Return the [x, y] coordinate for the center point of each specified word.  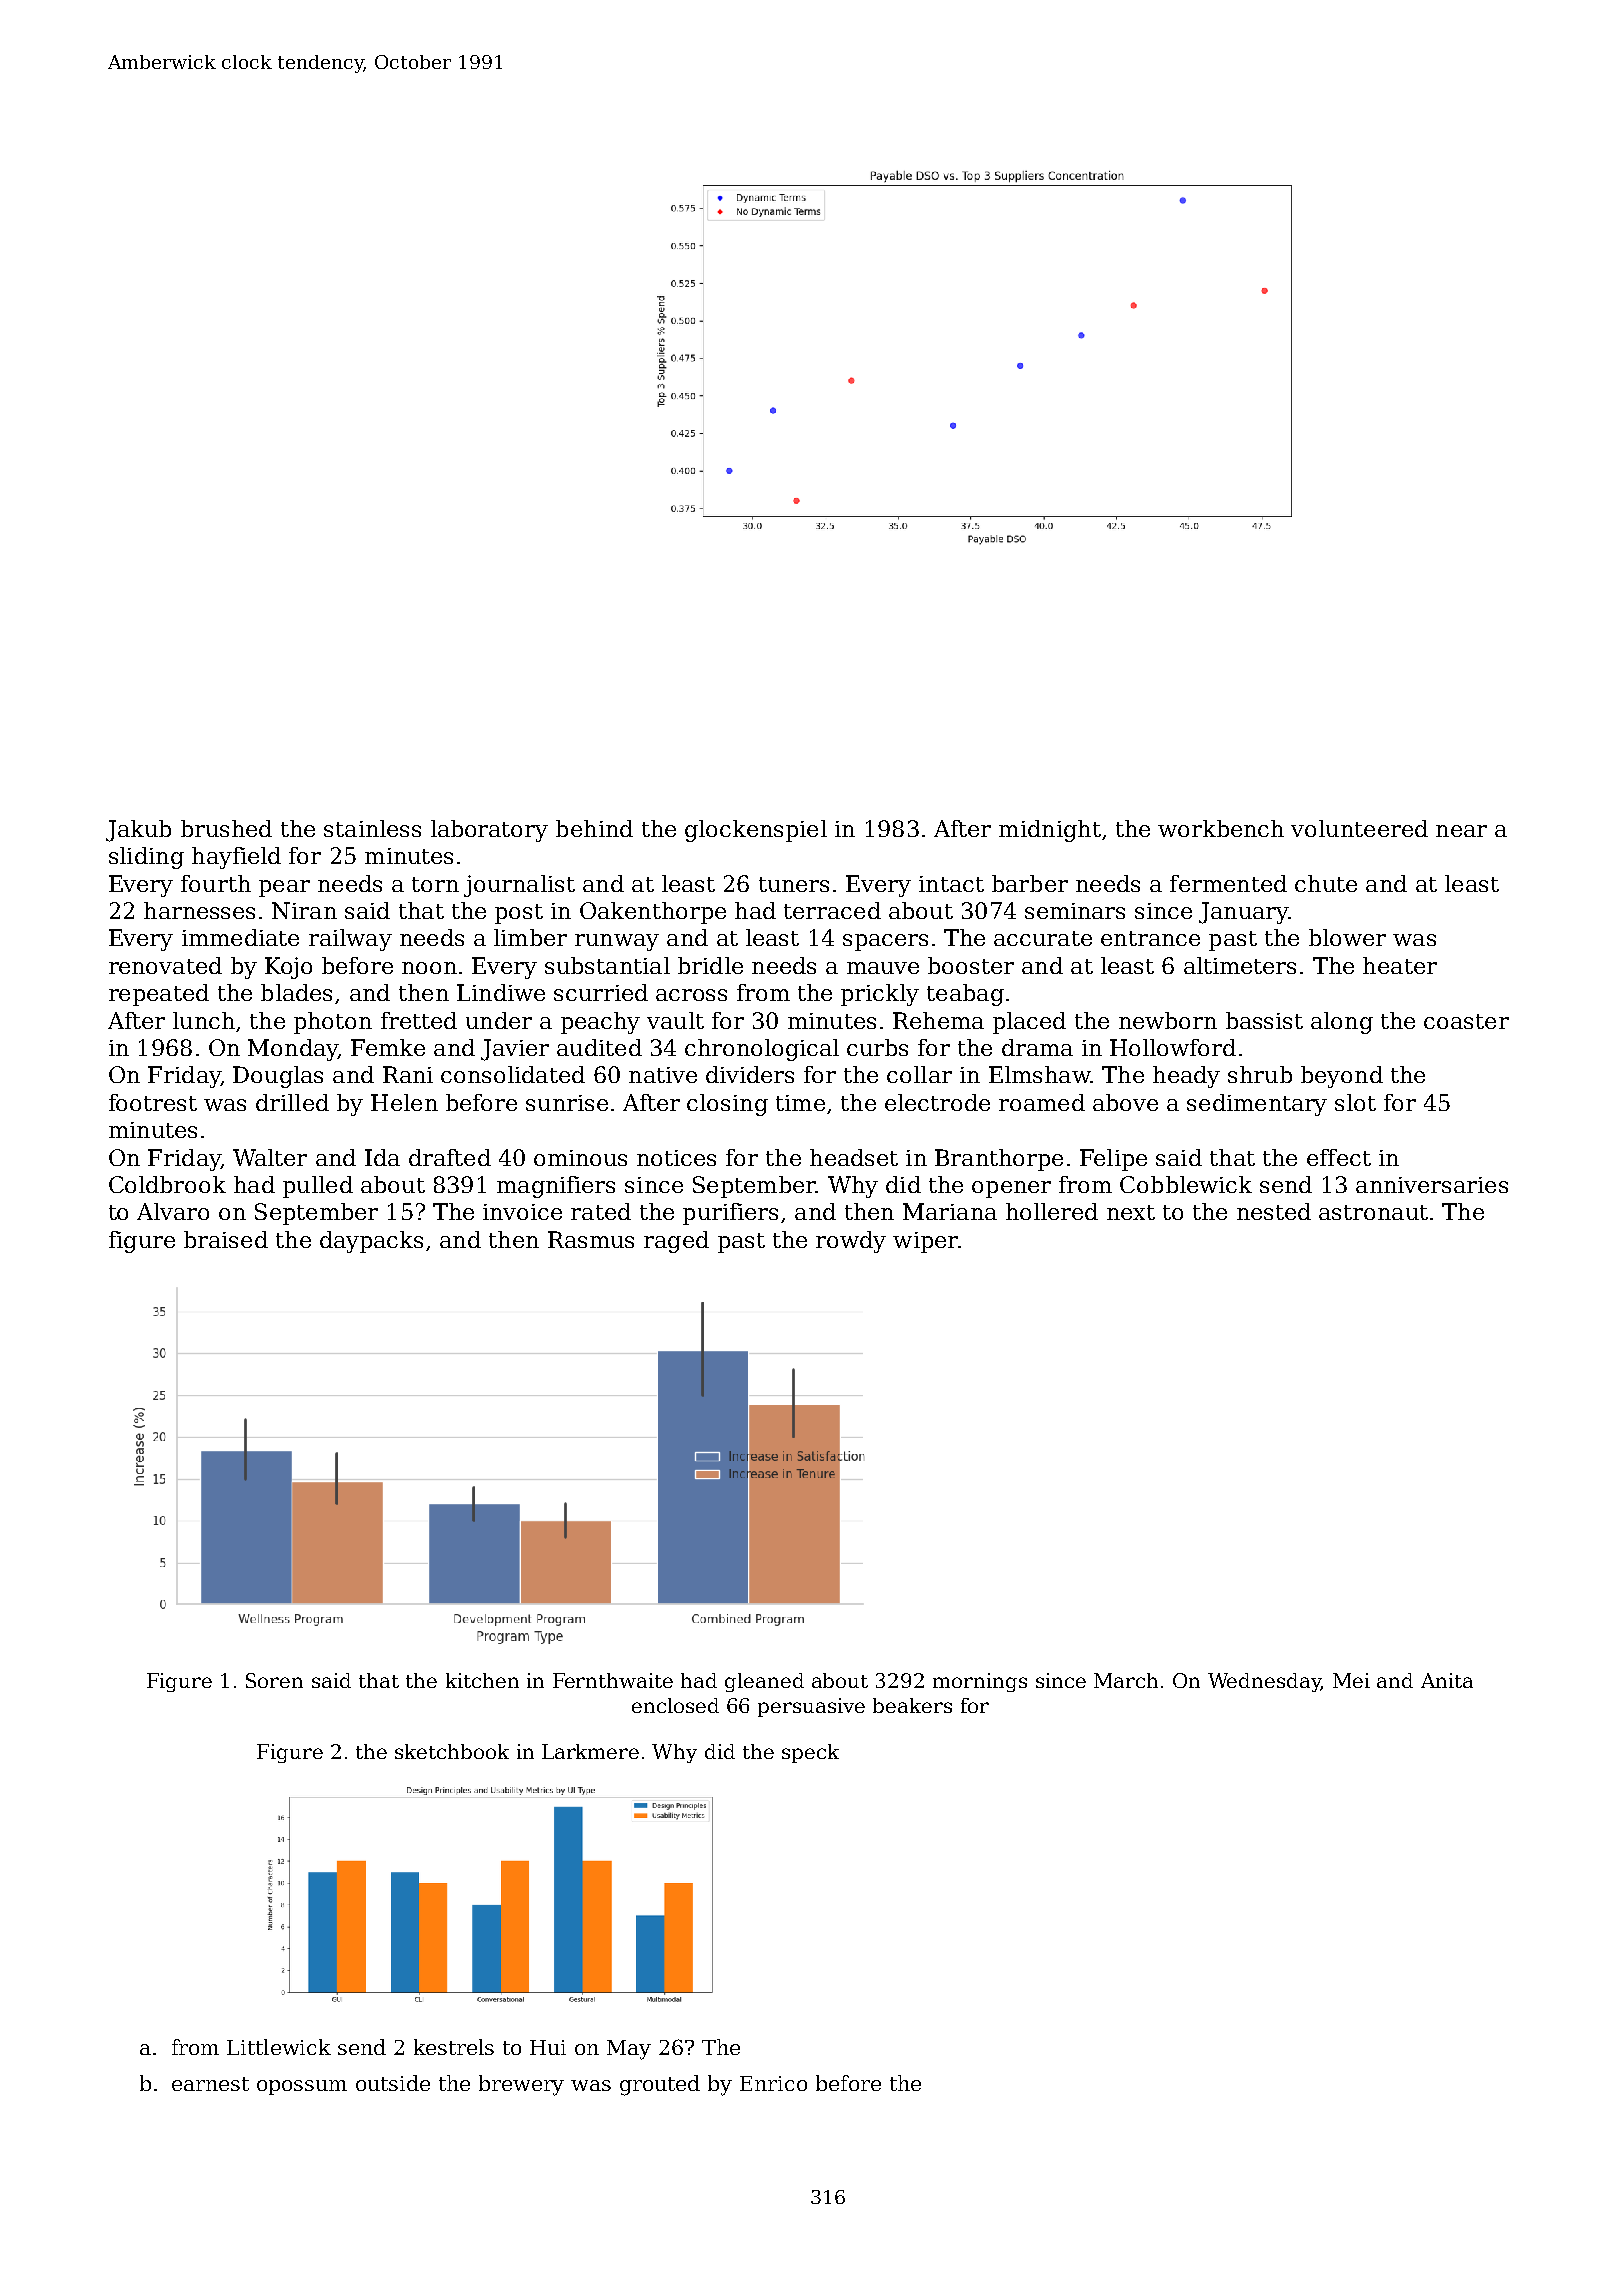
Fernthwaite [613, 1680]
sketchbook [452, 1751]
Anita [1447, 1680]
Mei [1351, 1680]
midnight [1050, 831]
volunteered [1359, 828]
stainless [372, 828]
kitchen [482, 1680]
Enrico [773, 2083]
